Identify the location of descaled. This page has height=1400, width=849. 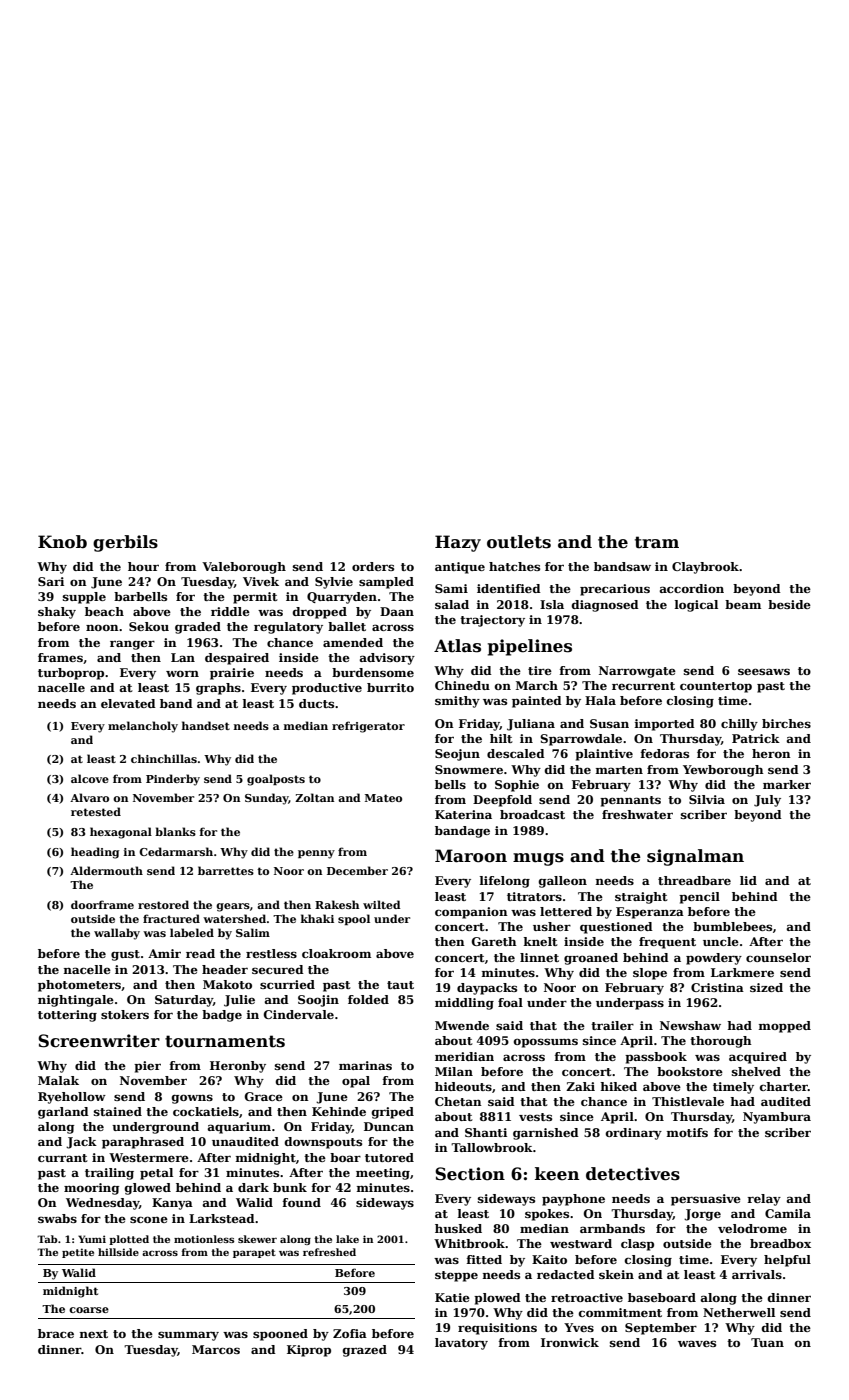
(516, 753).
